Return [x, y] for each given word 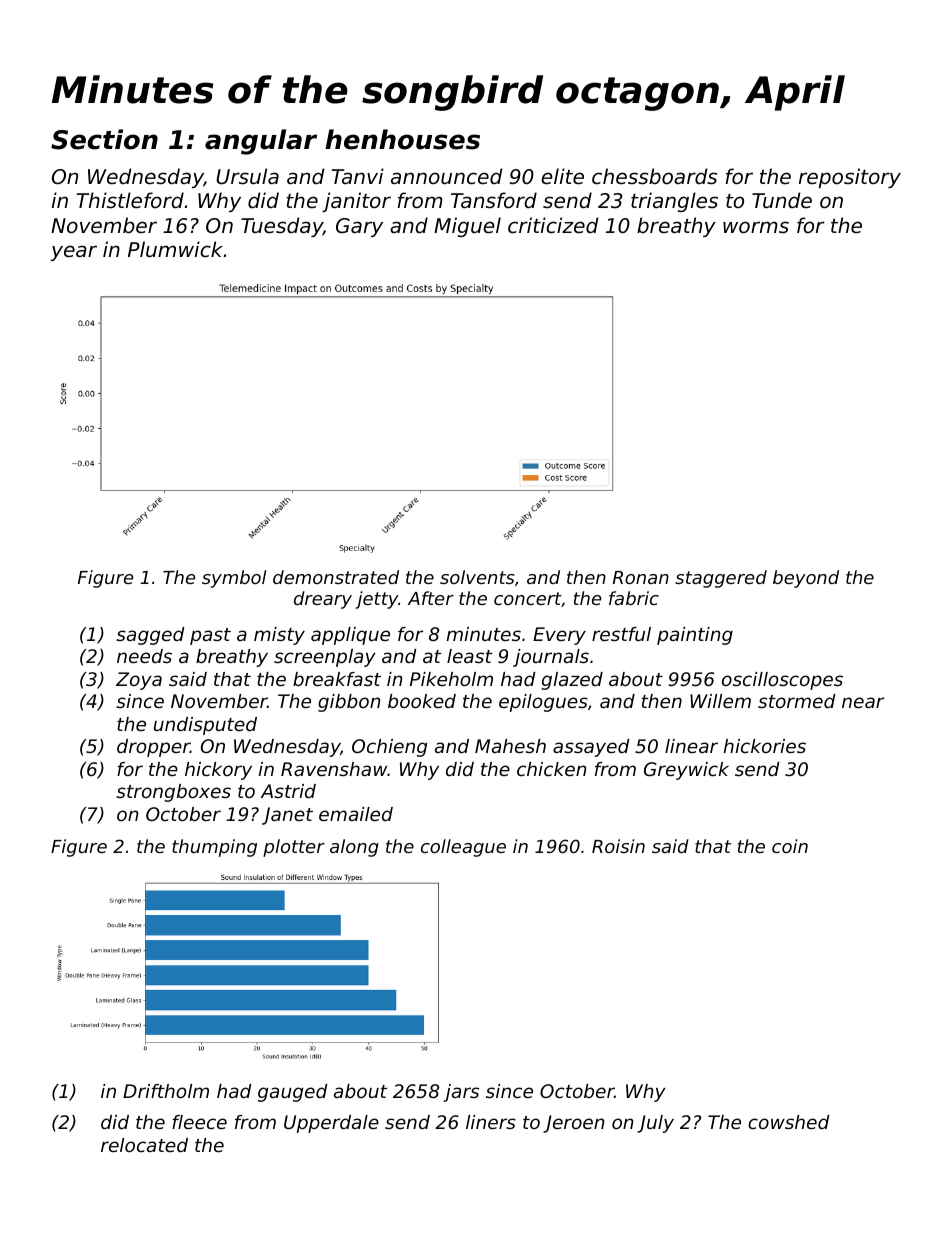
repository [850, 178]
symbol [234, 579]
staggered [721, 579]
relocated [144, 1145]
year [73, 253]
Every [559, 636]
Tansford [494, 200]
